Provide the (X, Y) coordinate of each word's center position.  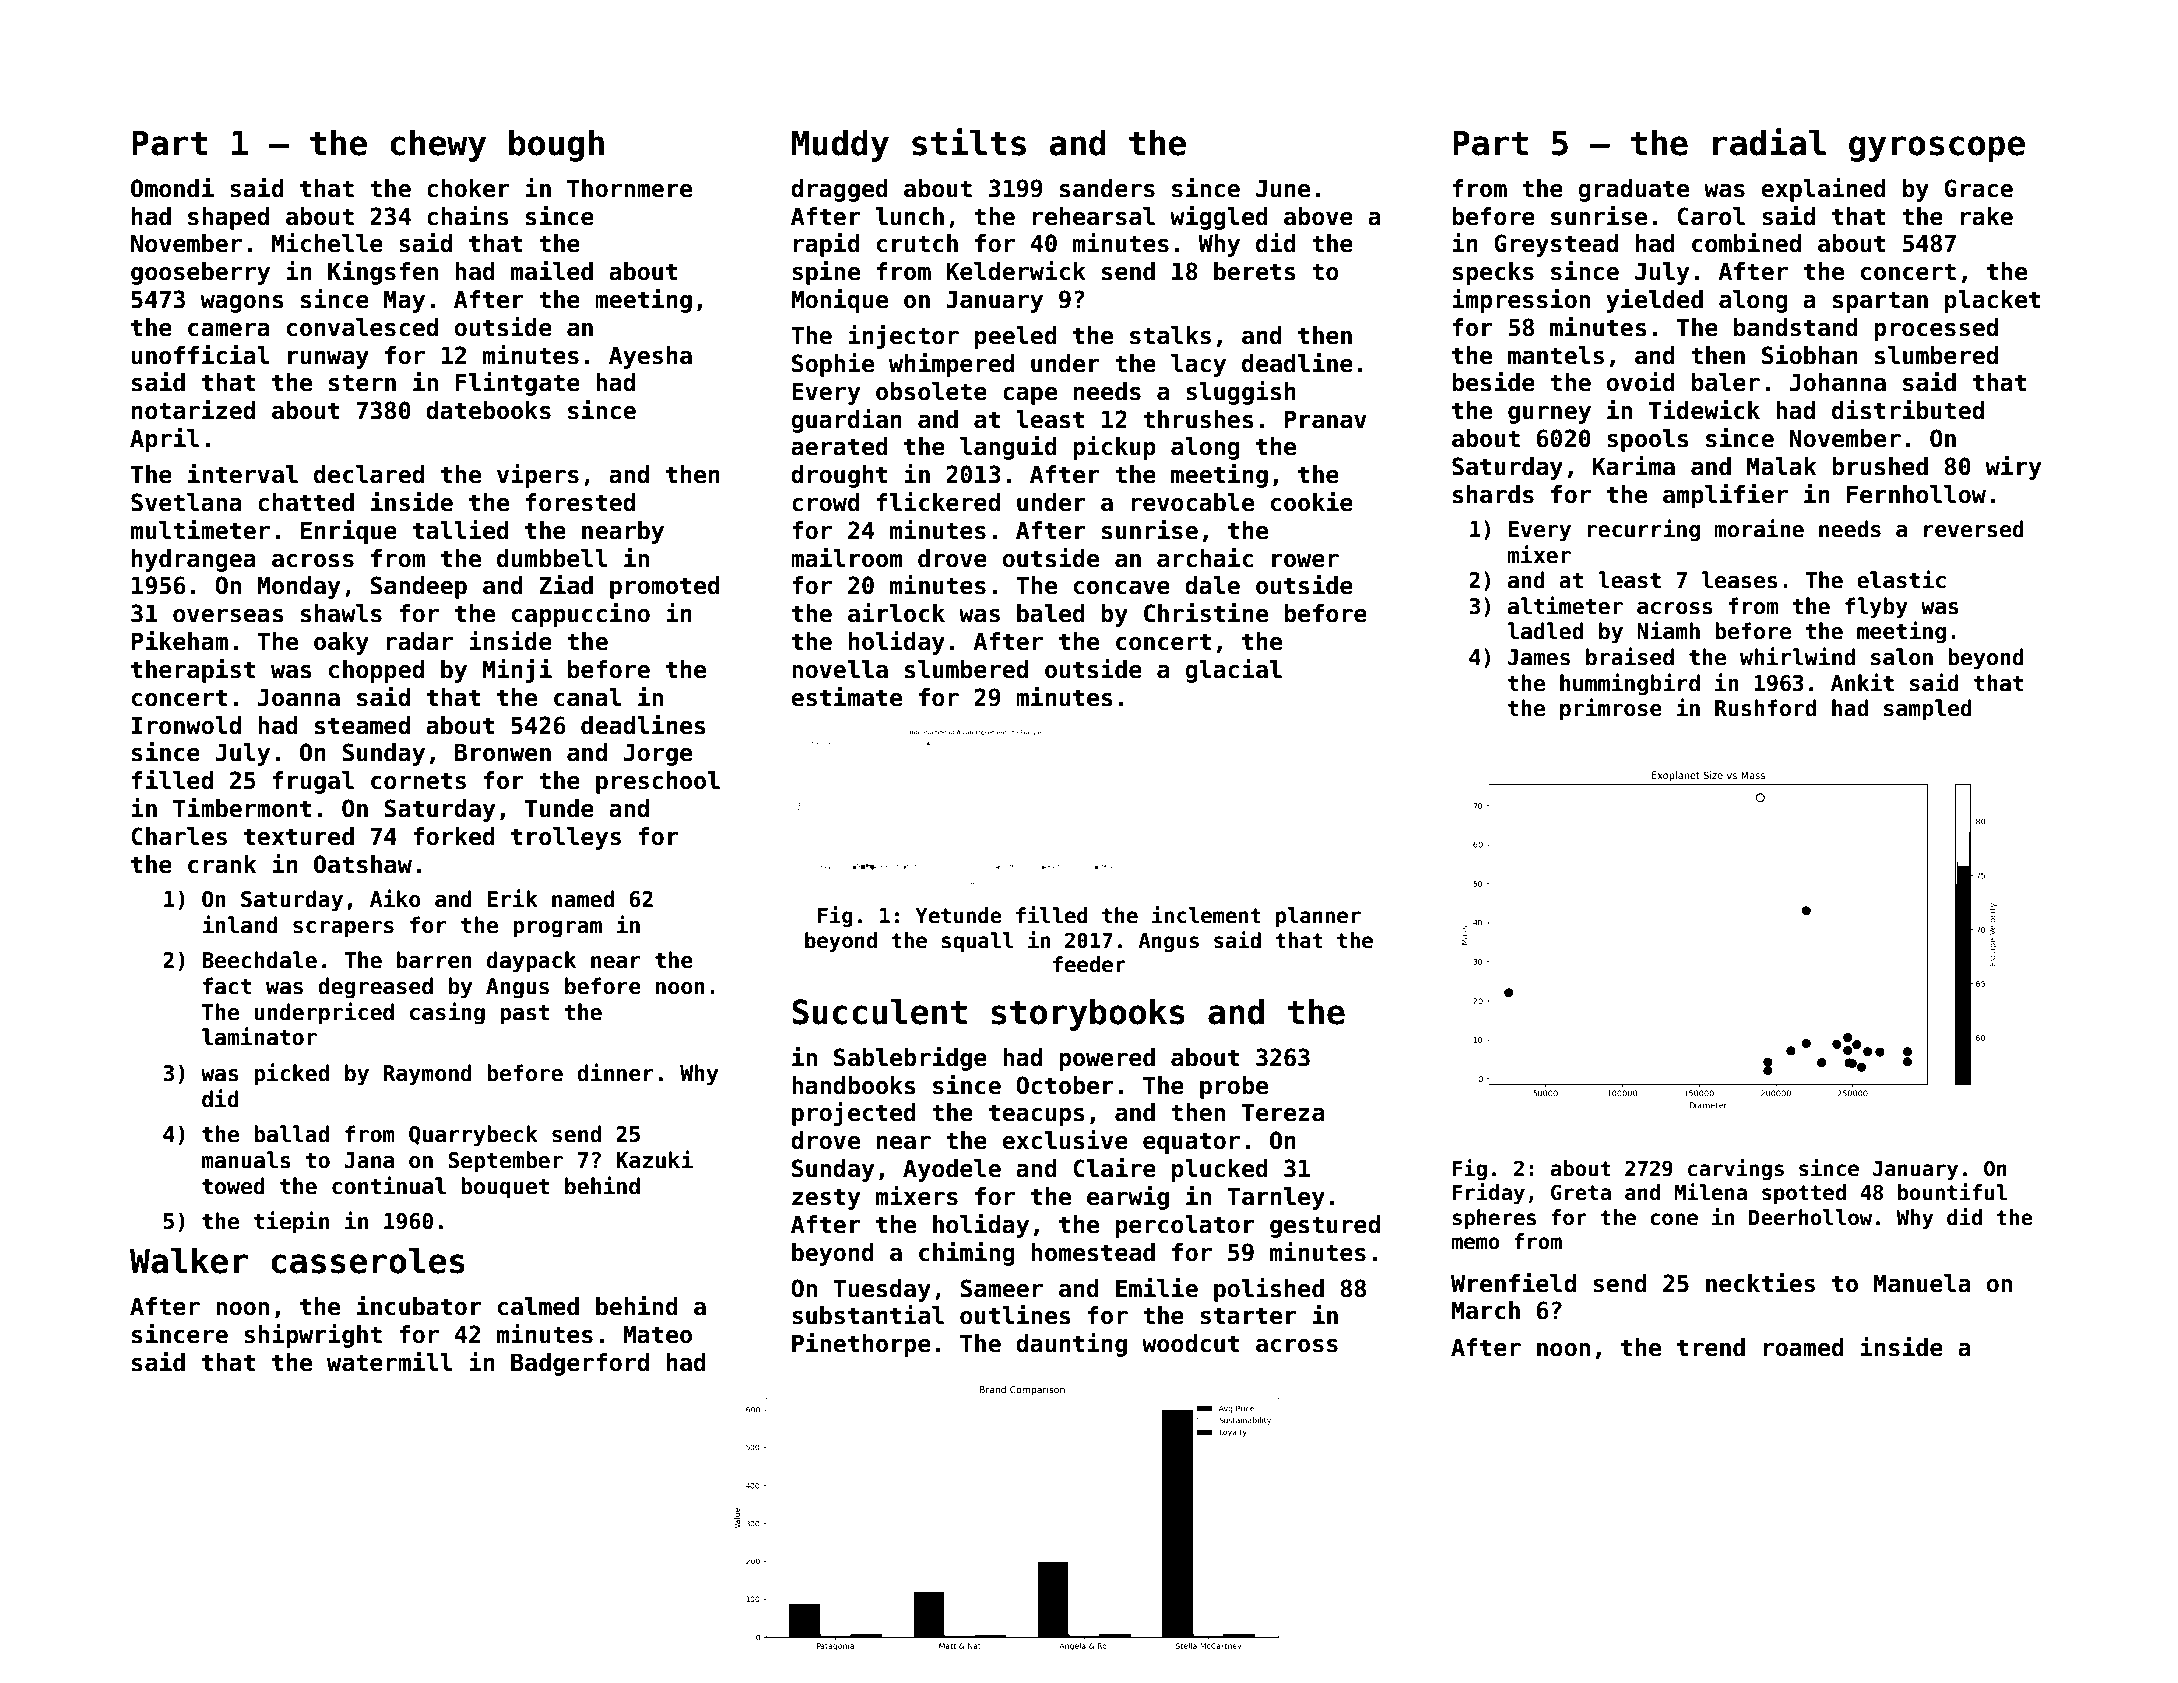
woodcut (1190, 1343)
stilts (969, 142)
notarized (193, 410)
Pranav (1325, 420)
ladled (1545, 631)
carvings (1736, 1169)
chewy (438, 145)
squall (977, 942)
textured (299, 836)
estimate (846, 697)
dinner (615, 1072)
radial (1769, 142)
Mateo (657, 1335)
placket (1993, 301)
